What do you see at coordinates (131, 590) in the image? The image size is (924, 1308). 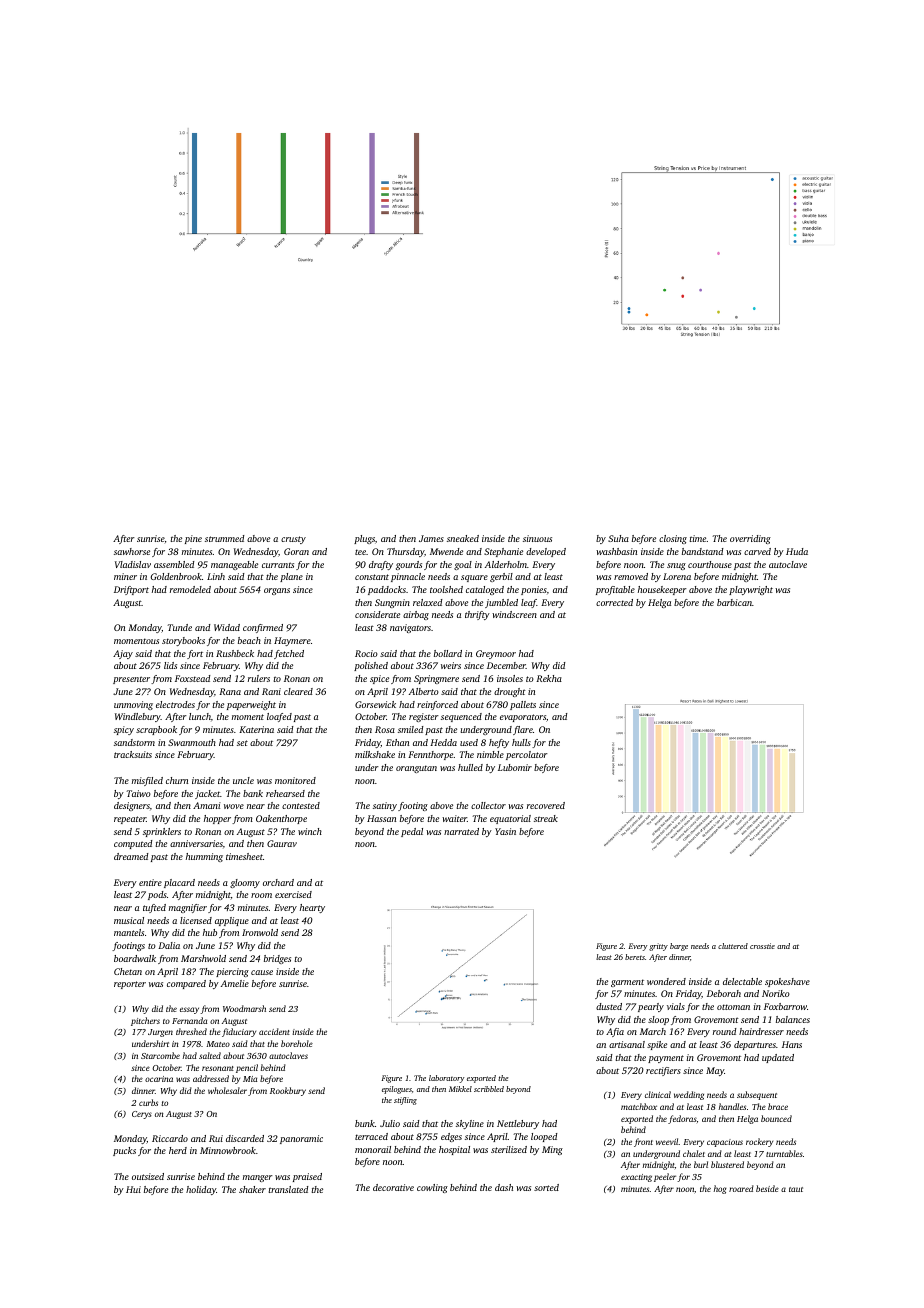 I see `Driftport` at bounding box center [131, 590].
